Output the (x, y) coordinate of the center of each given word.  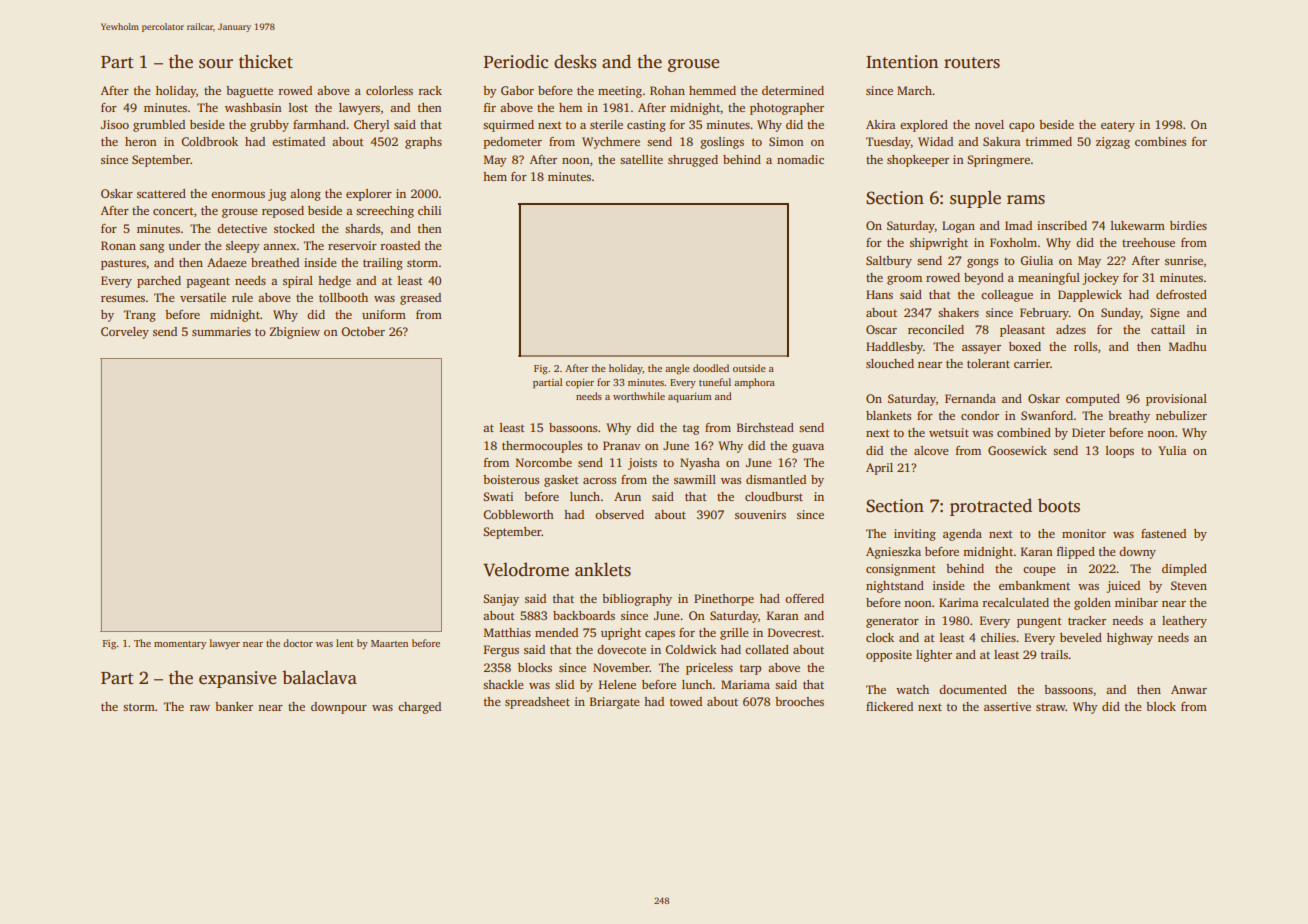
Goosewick (1017, 450)
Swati (498, 496)
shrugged (693, 161)
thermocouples (542, 447)
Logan (958, 227)
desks (575, 61)
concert (173, 211)
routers (972, 63)
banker (234, 706)
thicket (266, 61)
